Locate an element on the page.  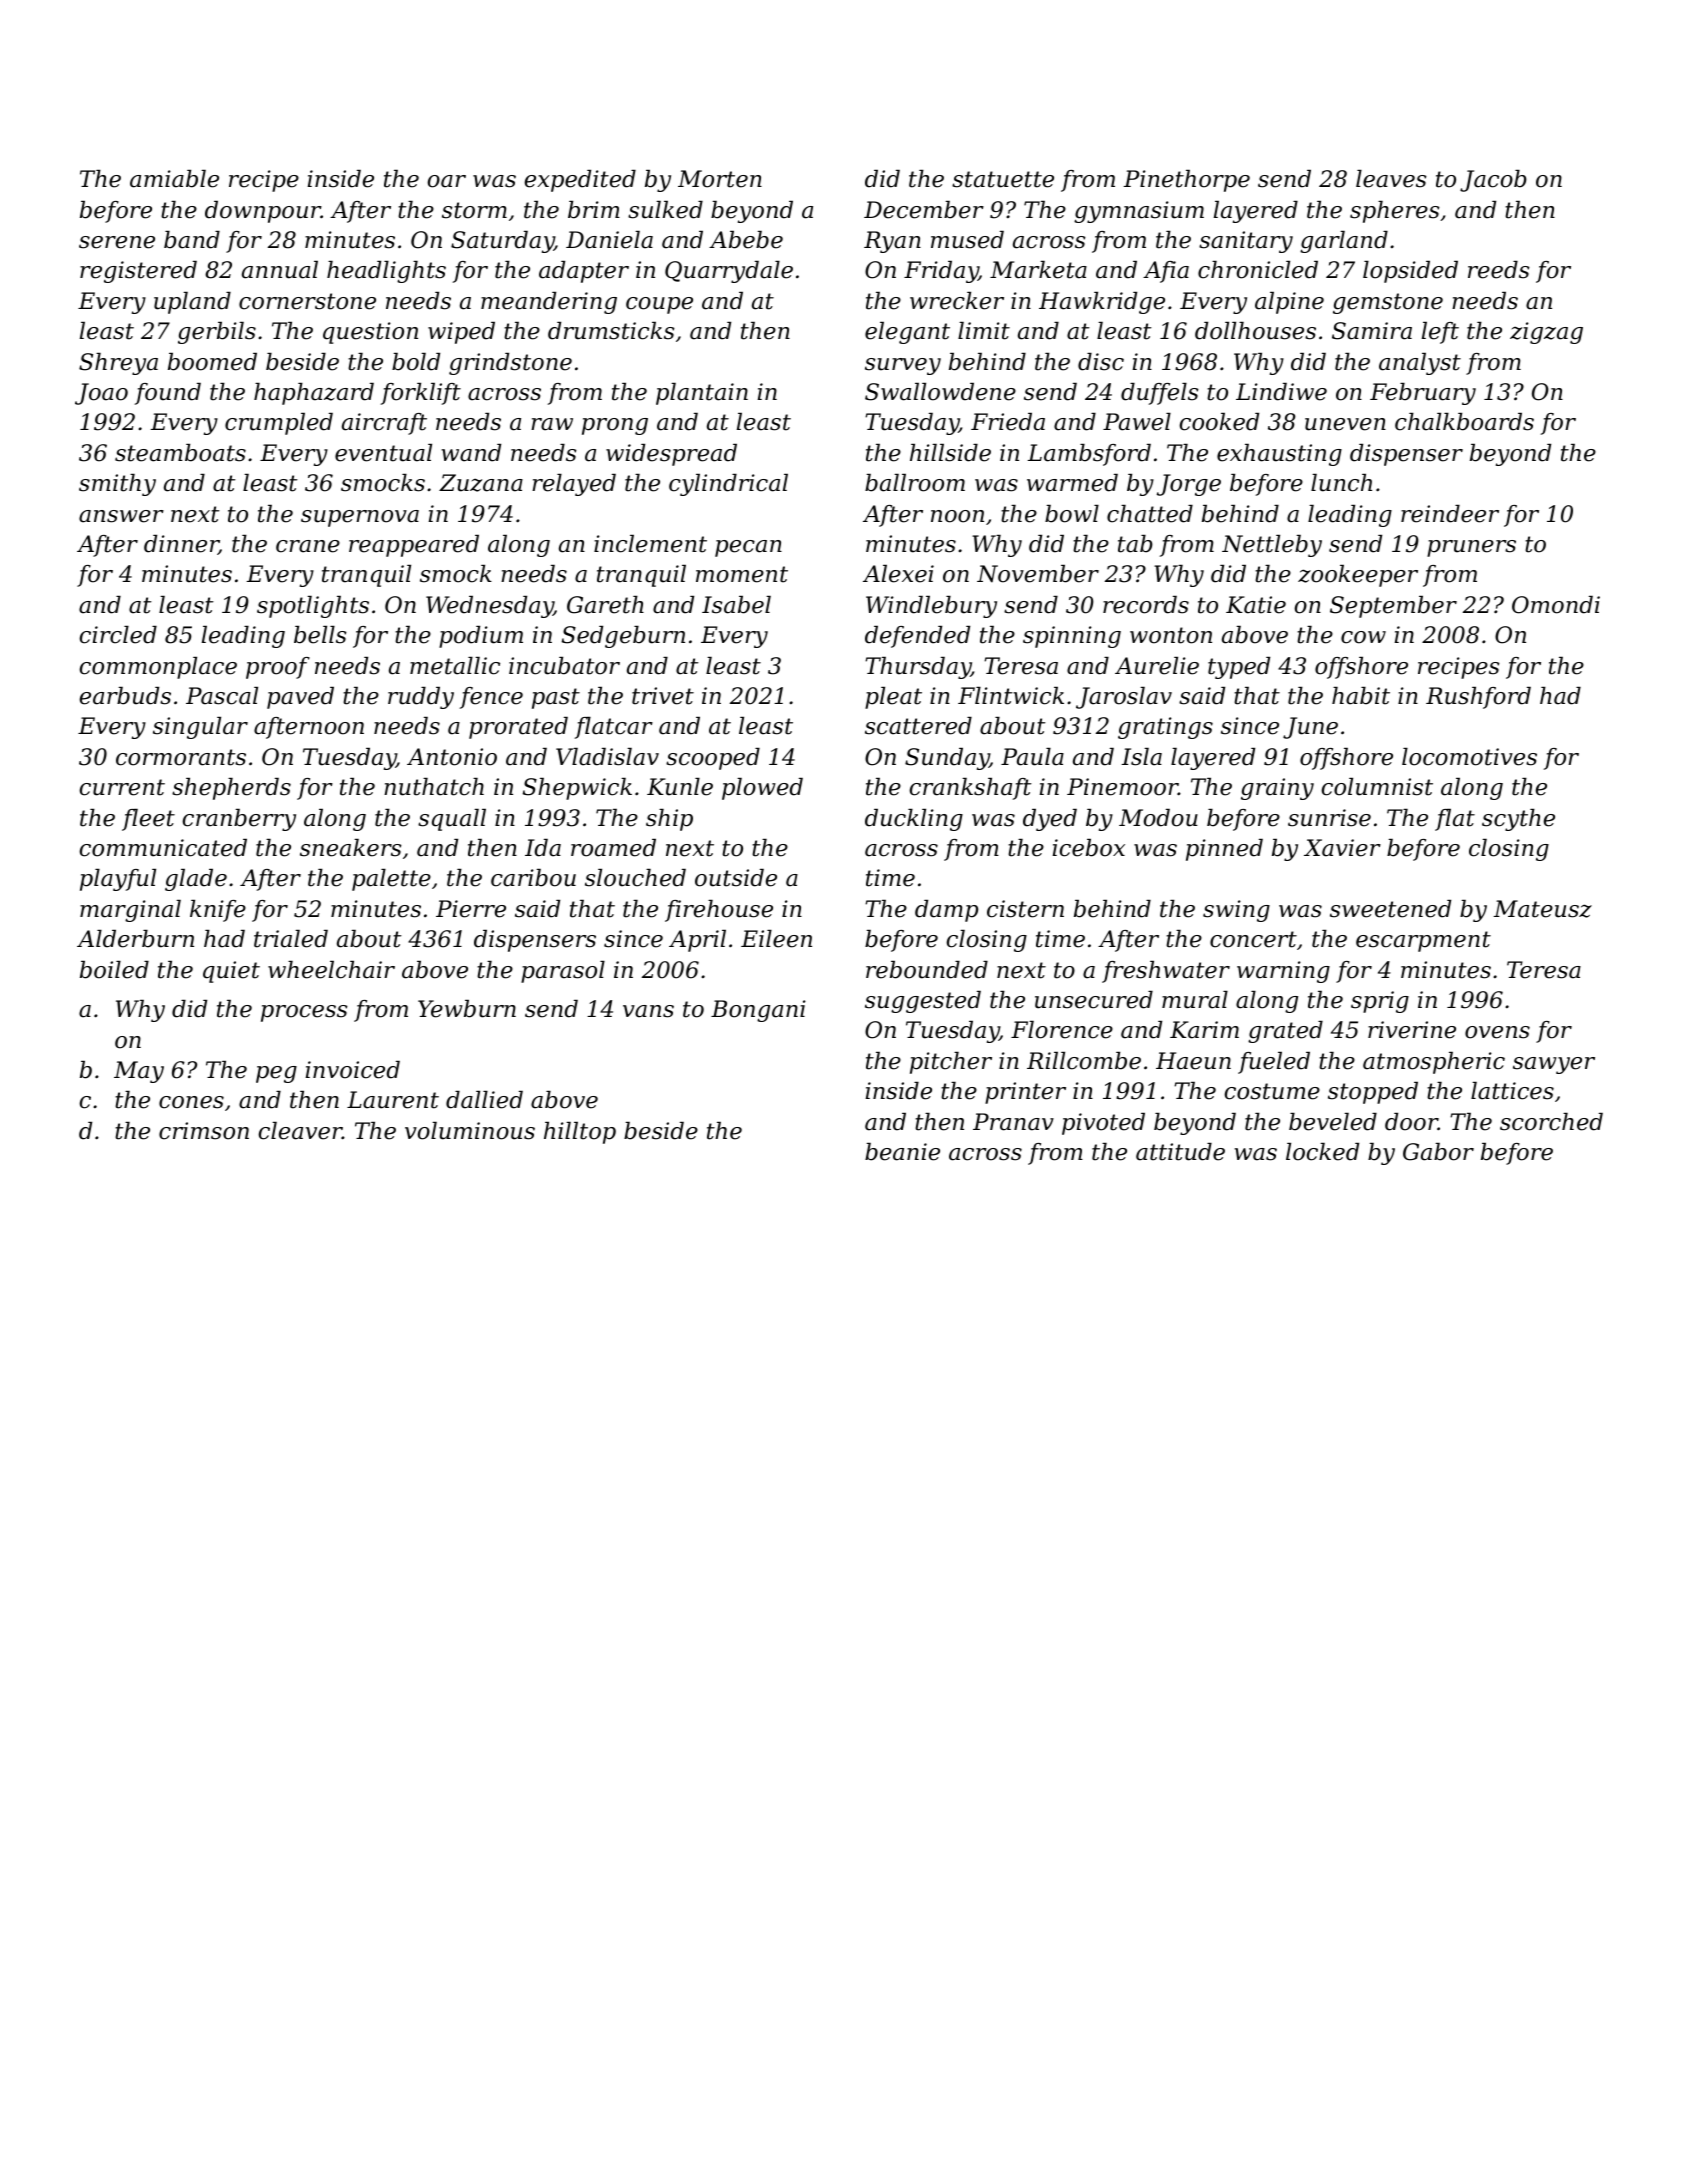
cones is located at coordinates (191, 1102).
